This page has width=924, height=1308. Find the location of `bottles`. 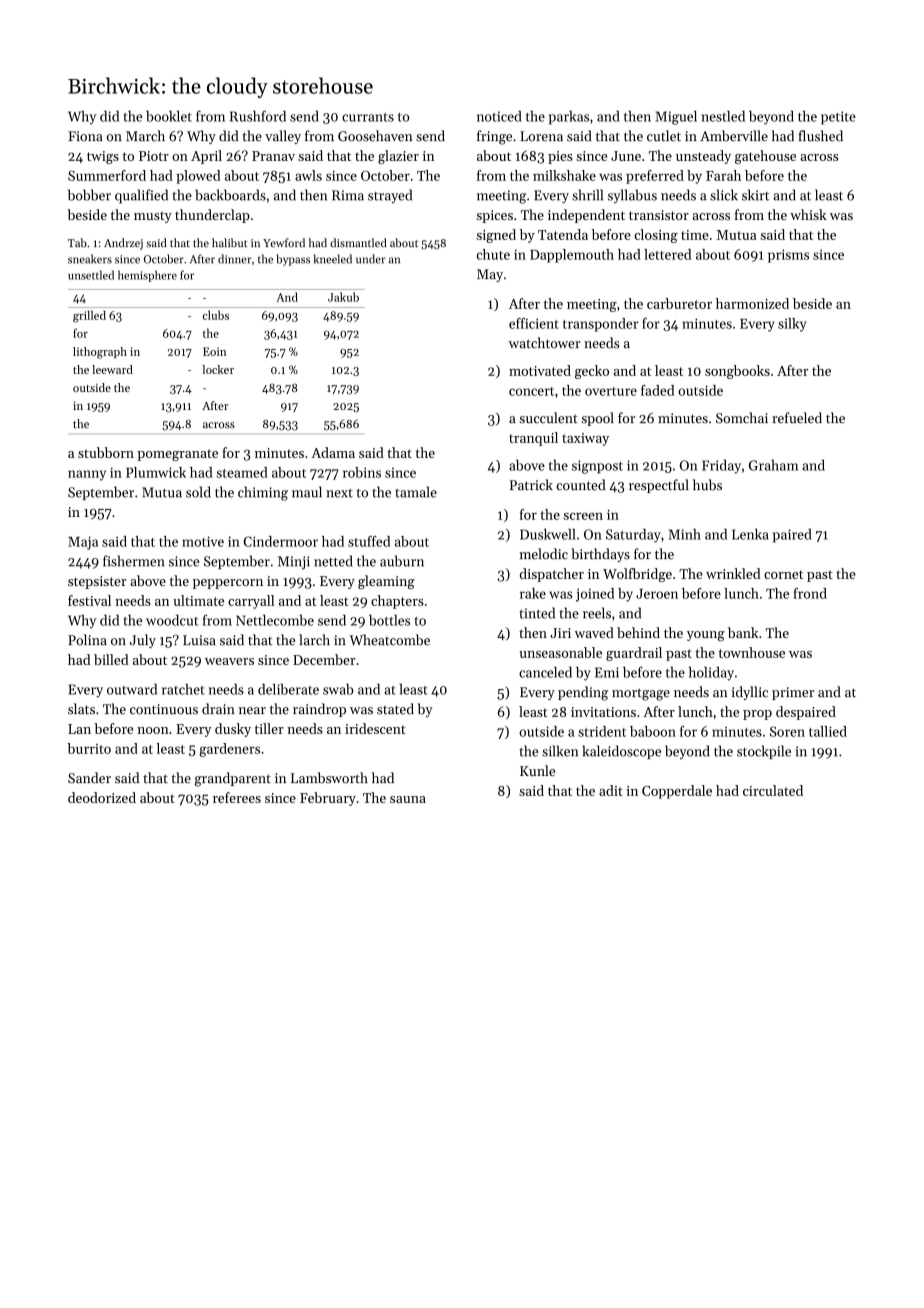

bottles is located at coordinates (389, 620).
